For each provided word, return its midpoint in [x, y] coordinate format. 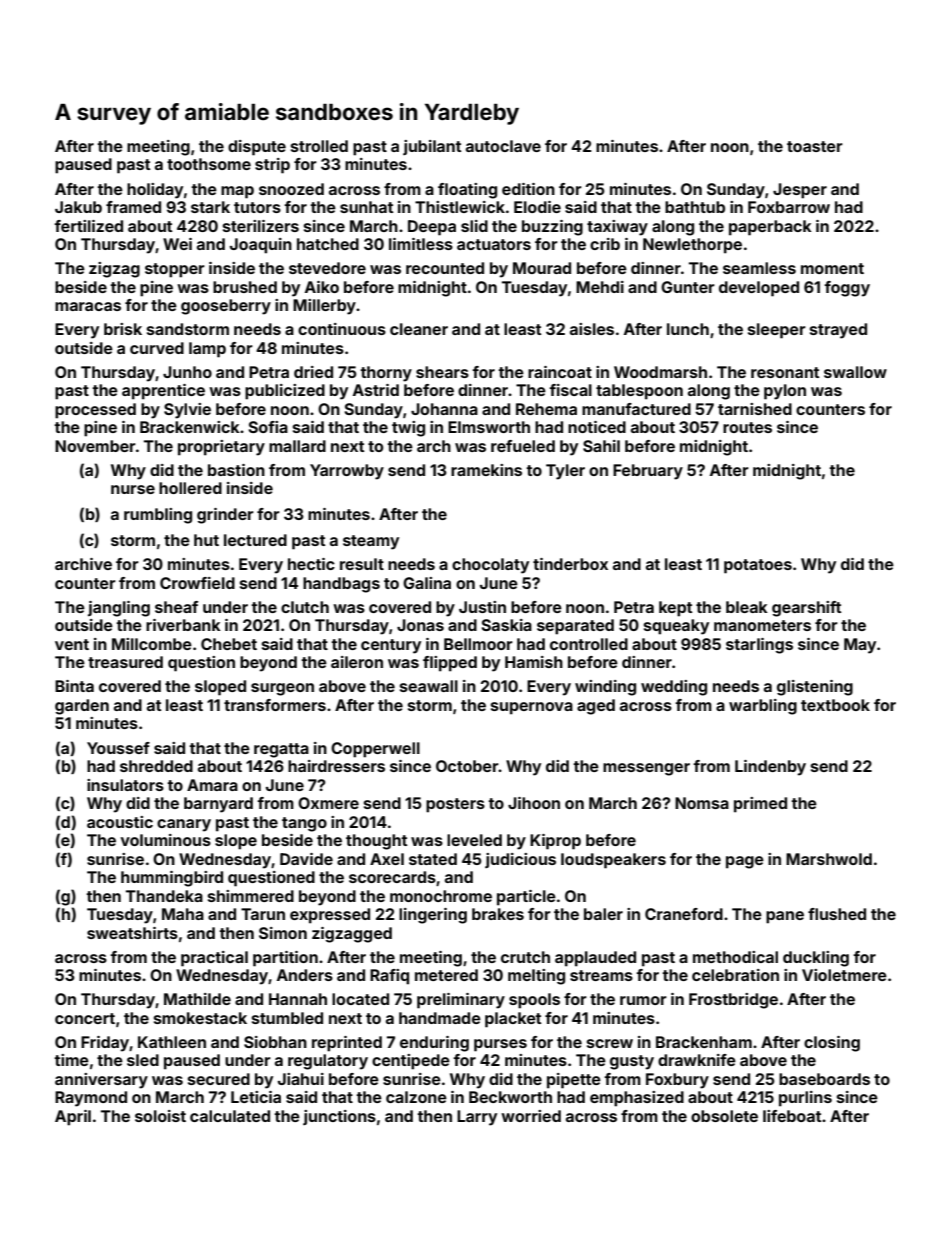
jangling [119, 609]
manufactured [636, 409]
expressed [330, 916]
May [860, 646]
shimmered [251, 896]
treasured [125, 662]
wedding [674, 688]
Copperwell [375, 750]
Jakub [78, 207]
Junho [187, 372]
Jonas [420, 625]
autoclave [503, 146]
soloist [160, 1116]
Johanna [444, 409]
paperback [770, 228]
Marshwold [829, 859]
